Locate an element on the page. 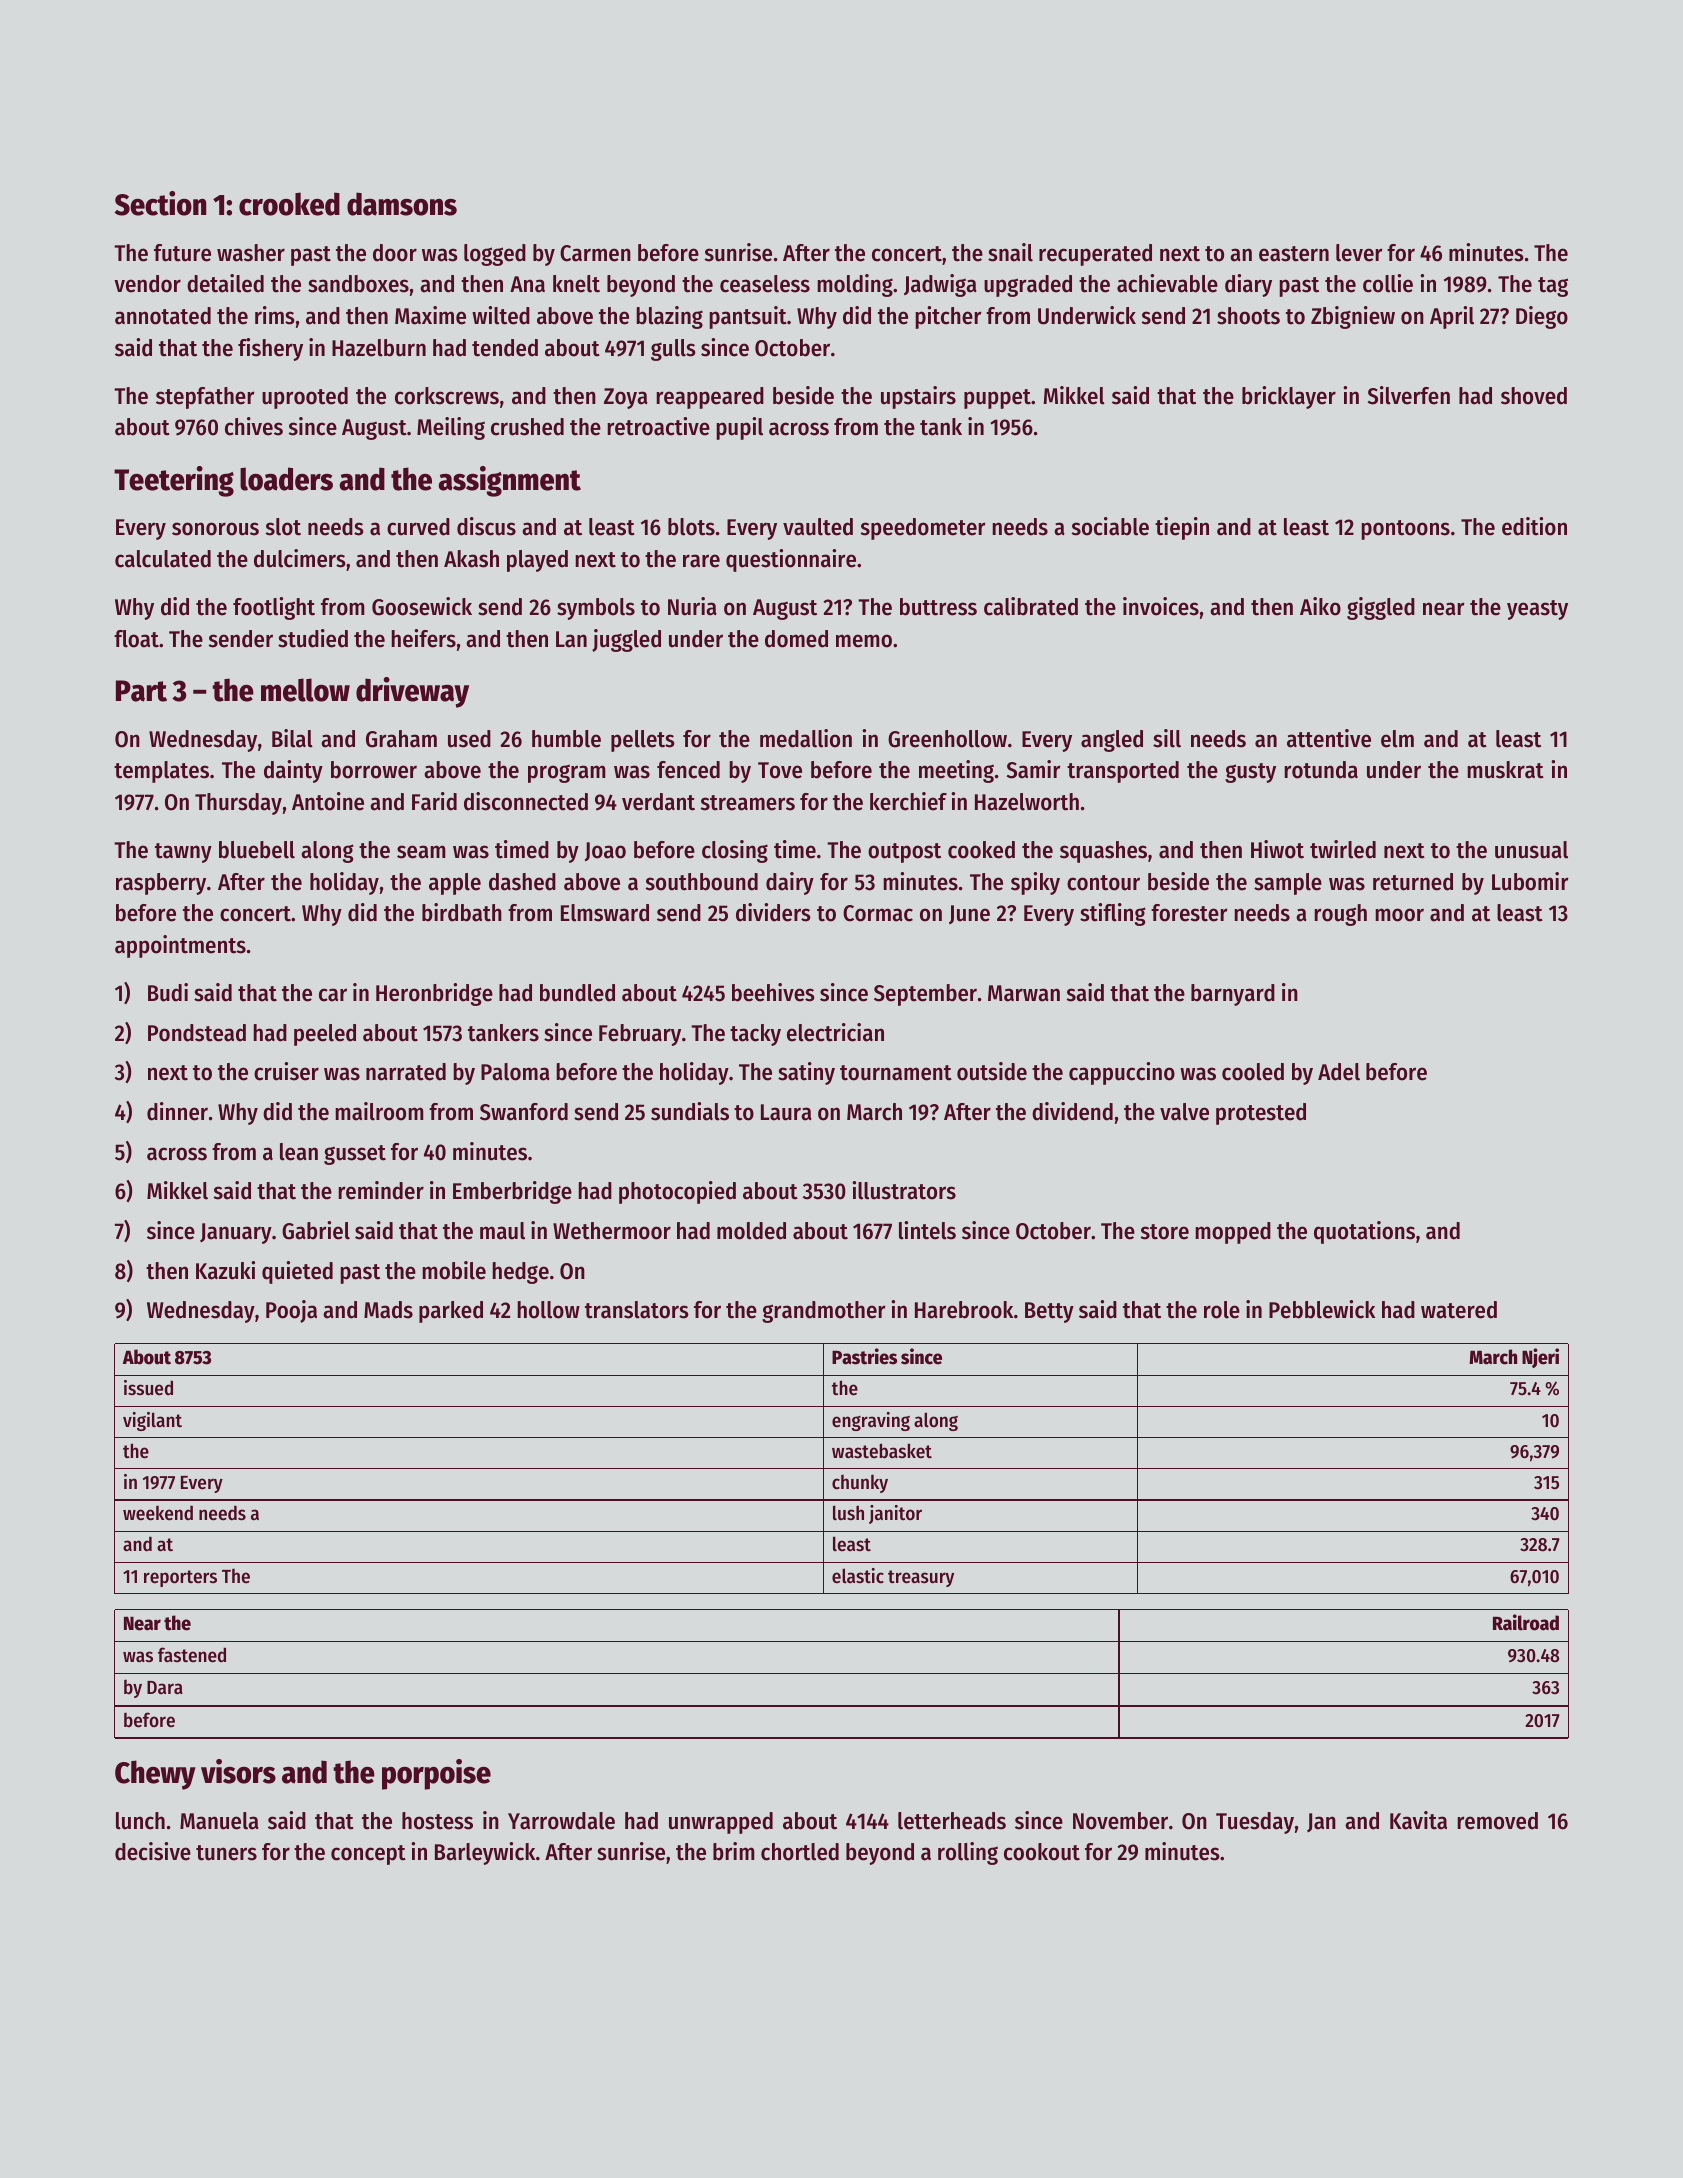 Image resolution: width=1683 pixels, height=2178 pixels. Barleywick is located at coordinates (485, 1853).
